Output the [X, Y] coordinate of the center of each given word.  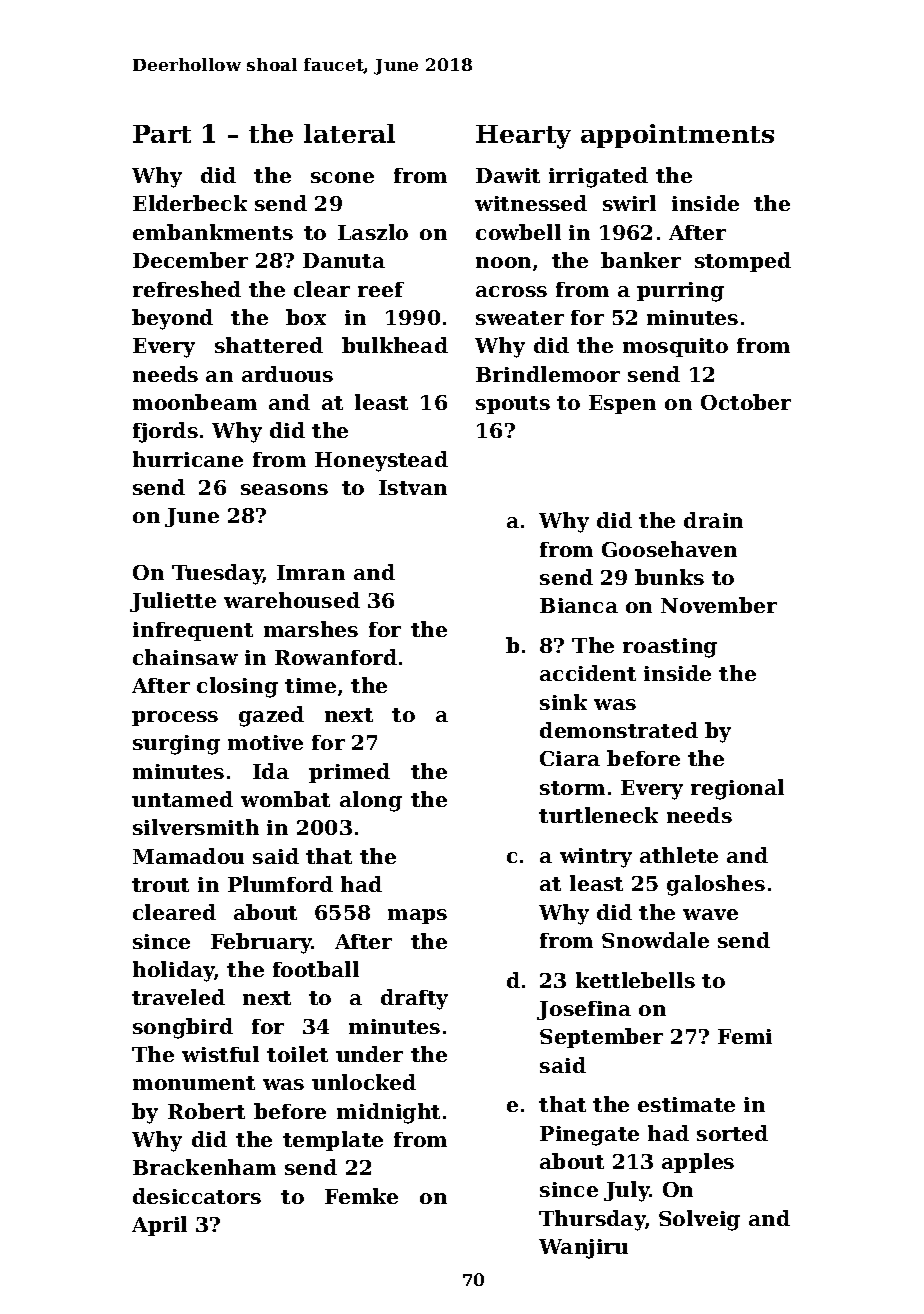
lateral [349, 133]
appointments [677, 136]
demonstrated [619, 730]
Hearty [523, 137]
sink [563, 702]
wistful [220, 1054]
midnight [388, 1113]
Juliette [173, 602]
